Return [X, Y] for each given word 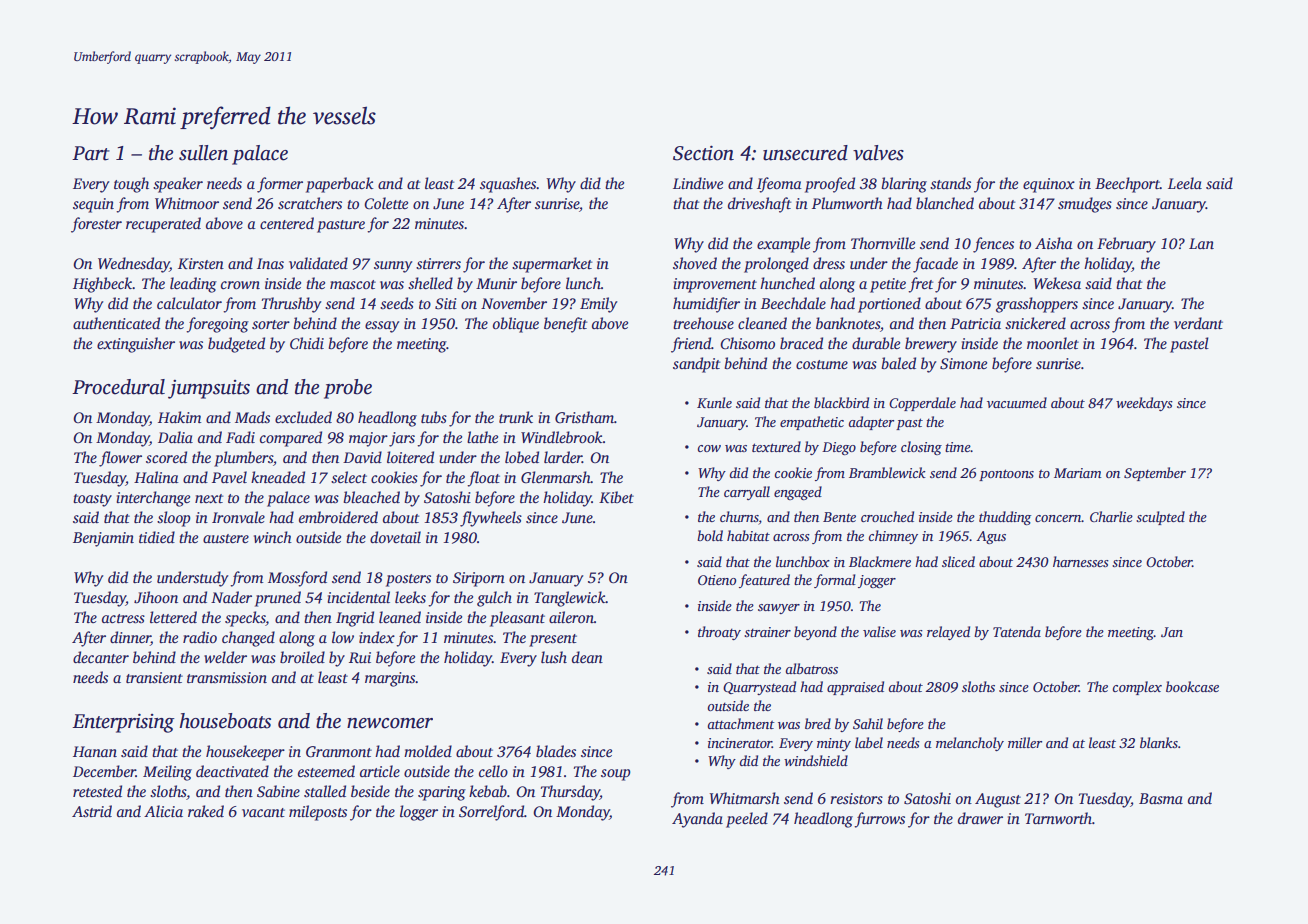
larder [563, 457]
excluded [303, 417]
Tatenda [1017, 631]
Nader [231, 597]
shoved [695, 263]
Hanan [95, 751]
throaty [719, 633]
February [1126, 245]
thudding [1005, 518]
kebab [488, 791]
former [280, 185]
